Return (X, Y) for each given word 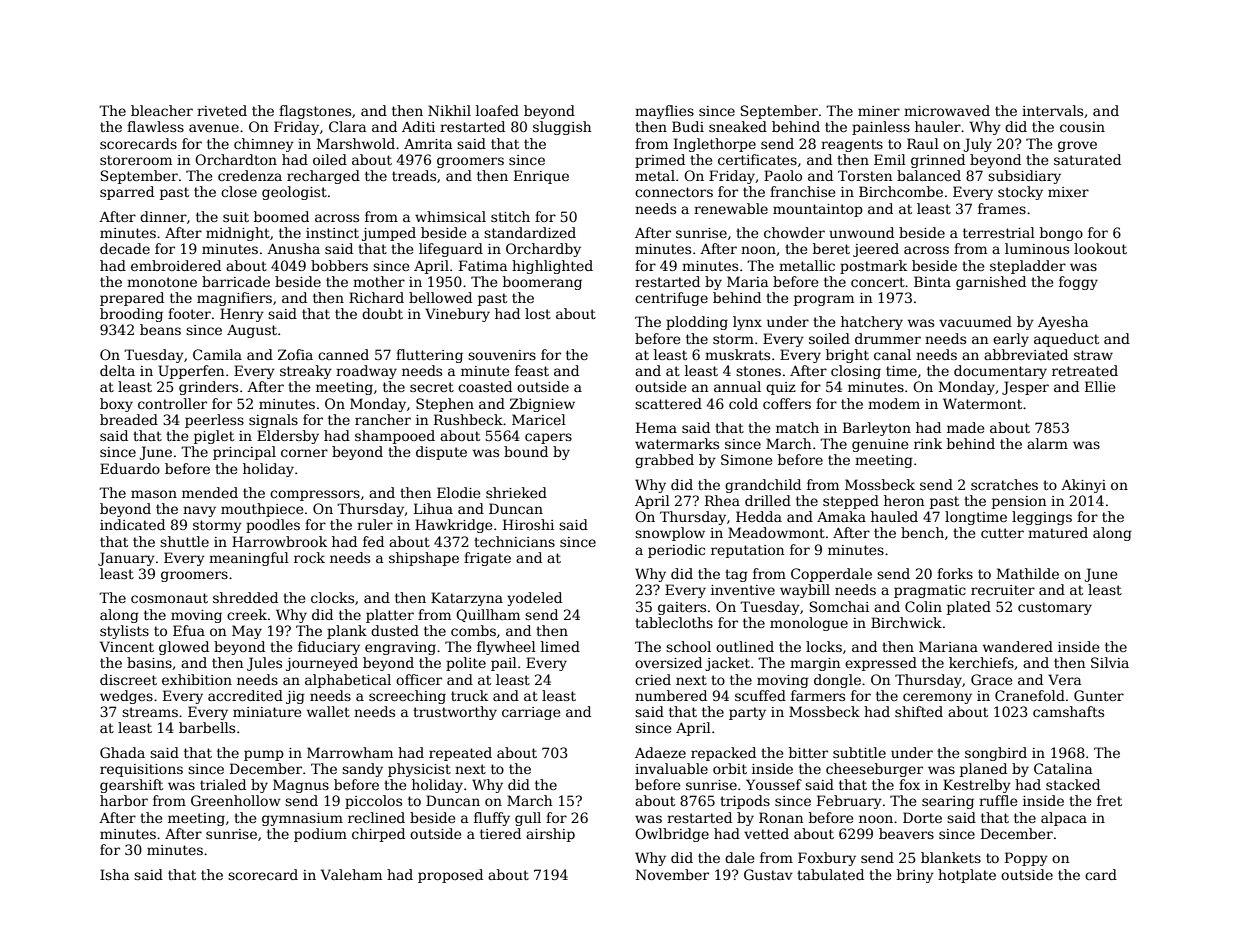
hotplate (967, 876)
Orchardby (543, 250)
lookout (1100, 248)
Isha (114, 874)
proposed (450, 876)
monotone (162, 282)
